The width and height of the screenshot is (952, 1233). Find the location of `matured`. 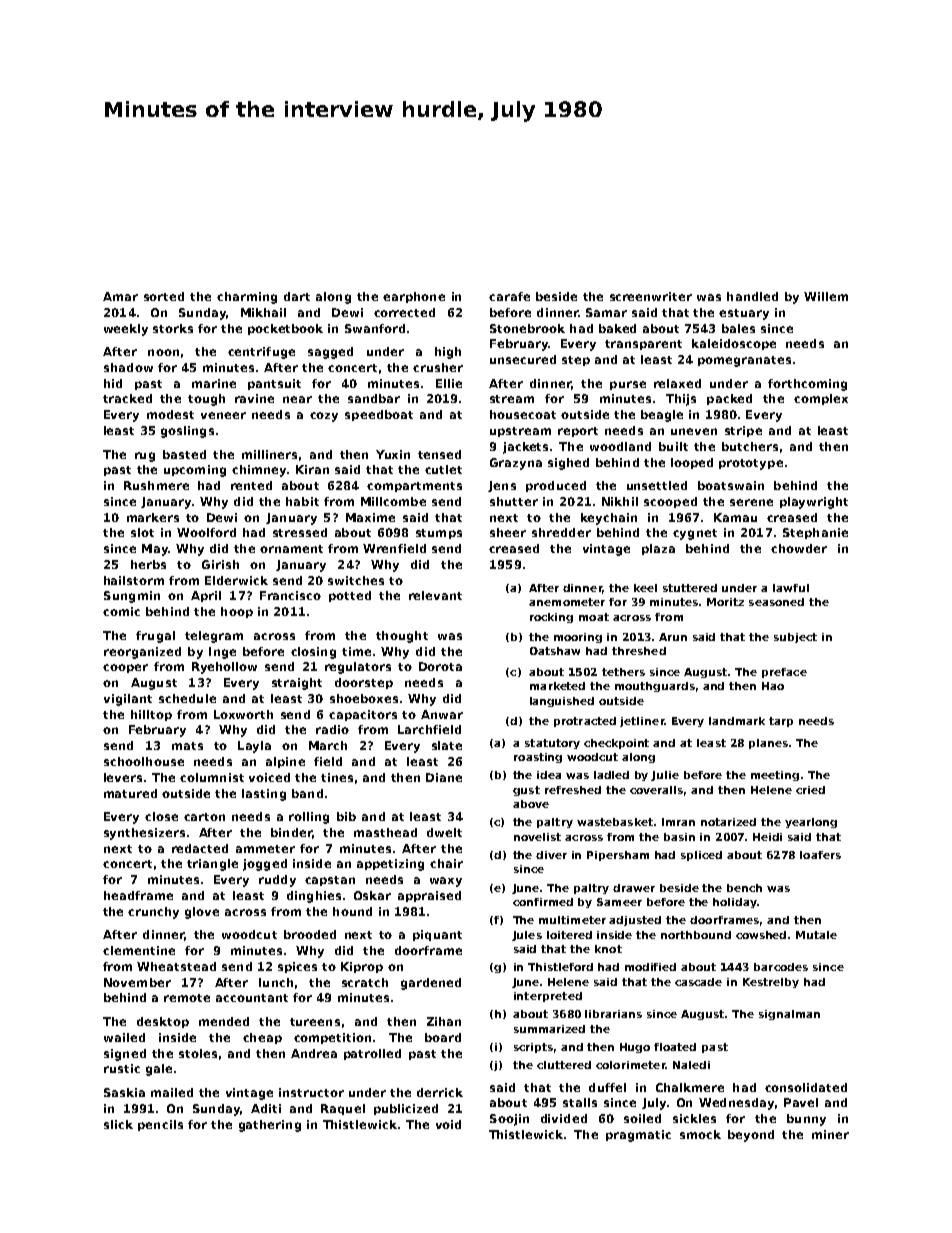

matured is located at coordinates (130, 793).
